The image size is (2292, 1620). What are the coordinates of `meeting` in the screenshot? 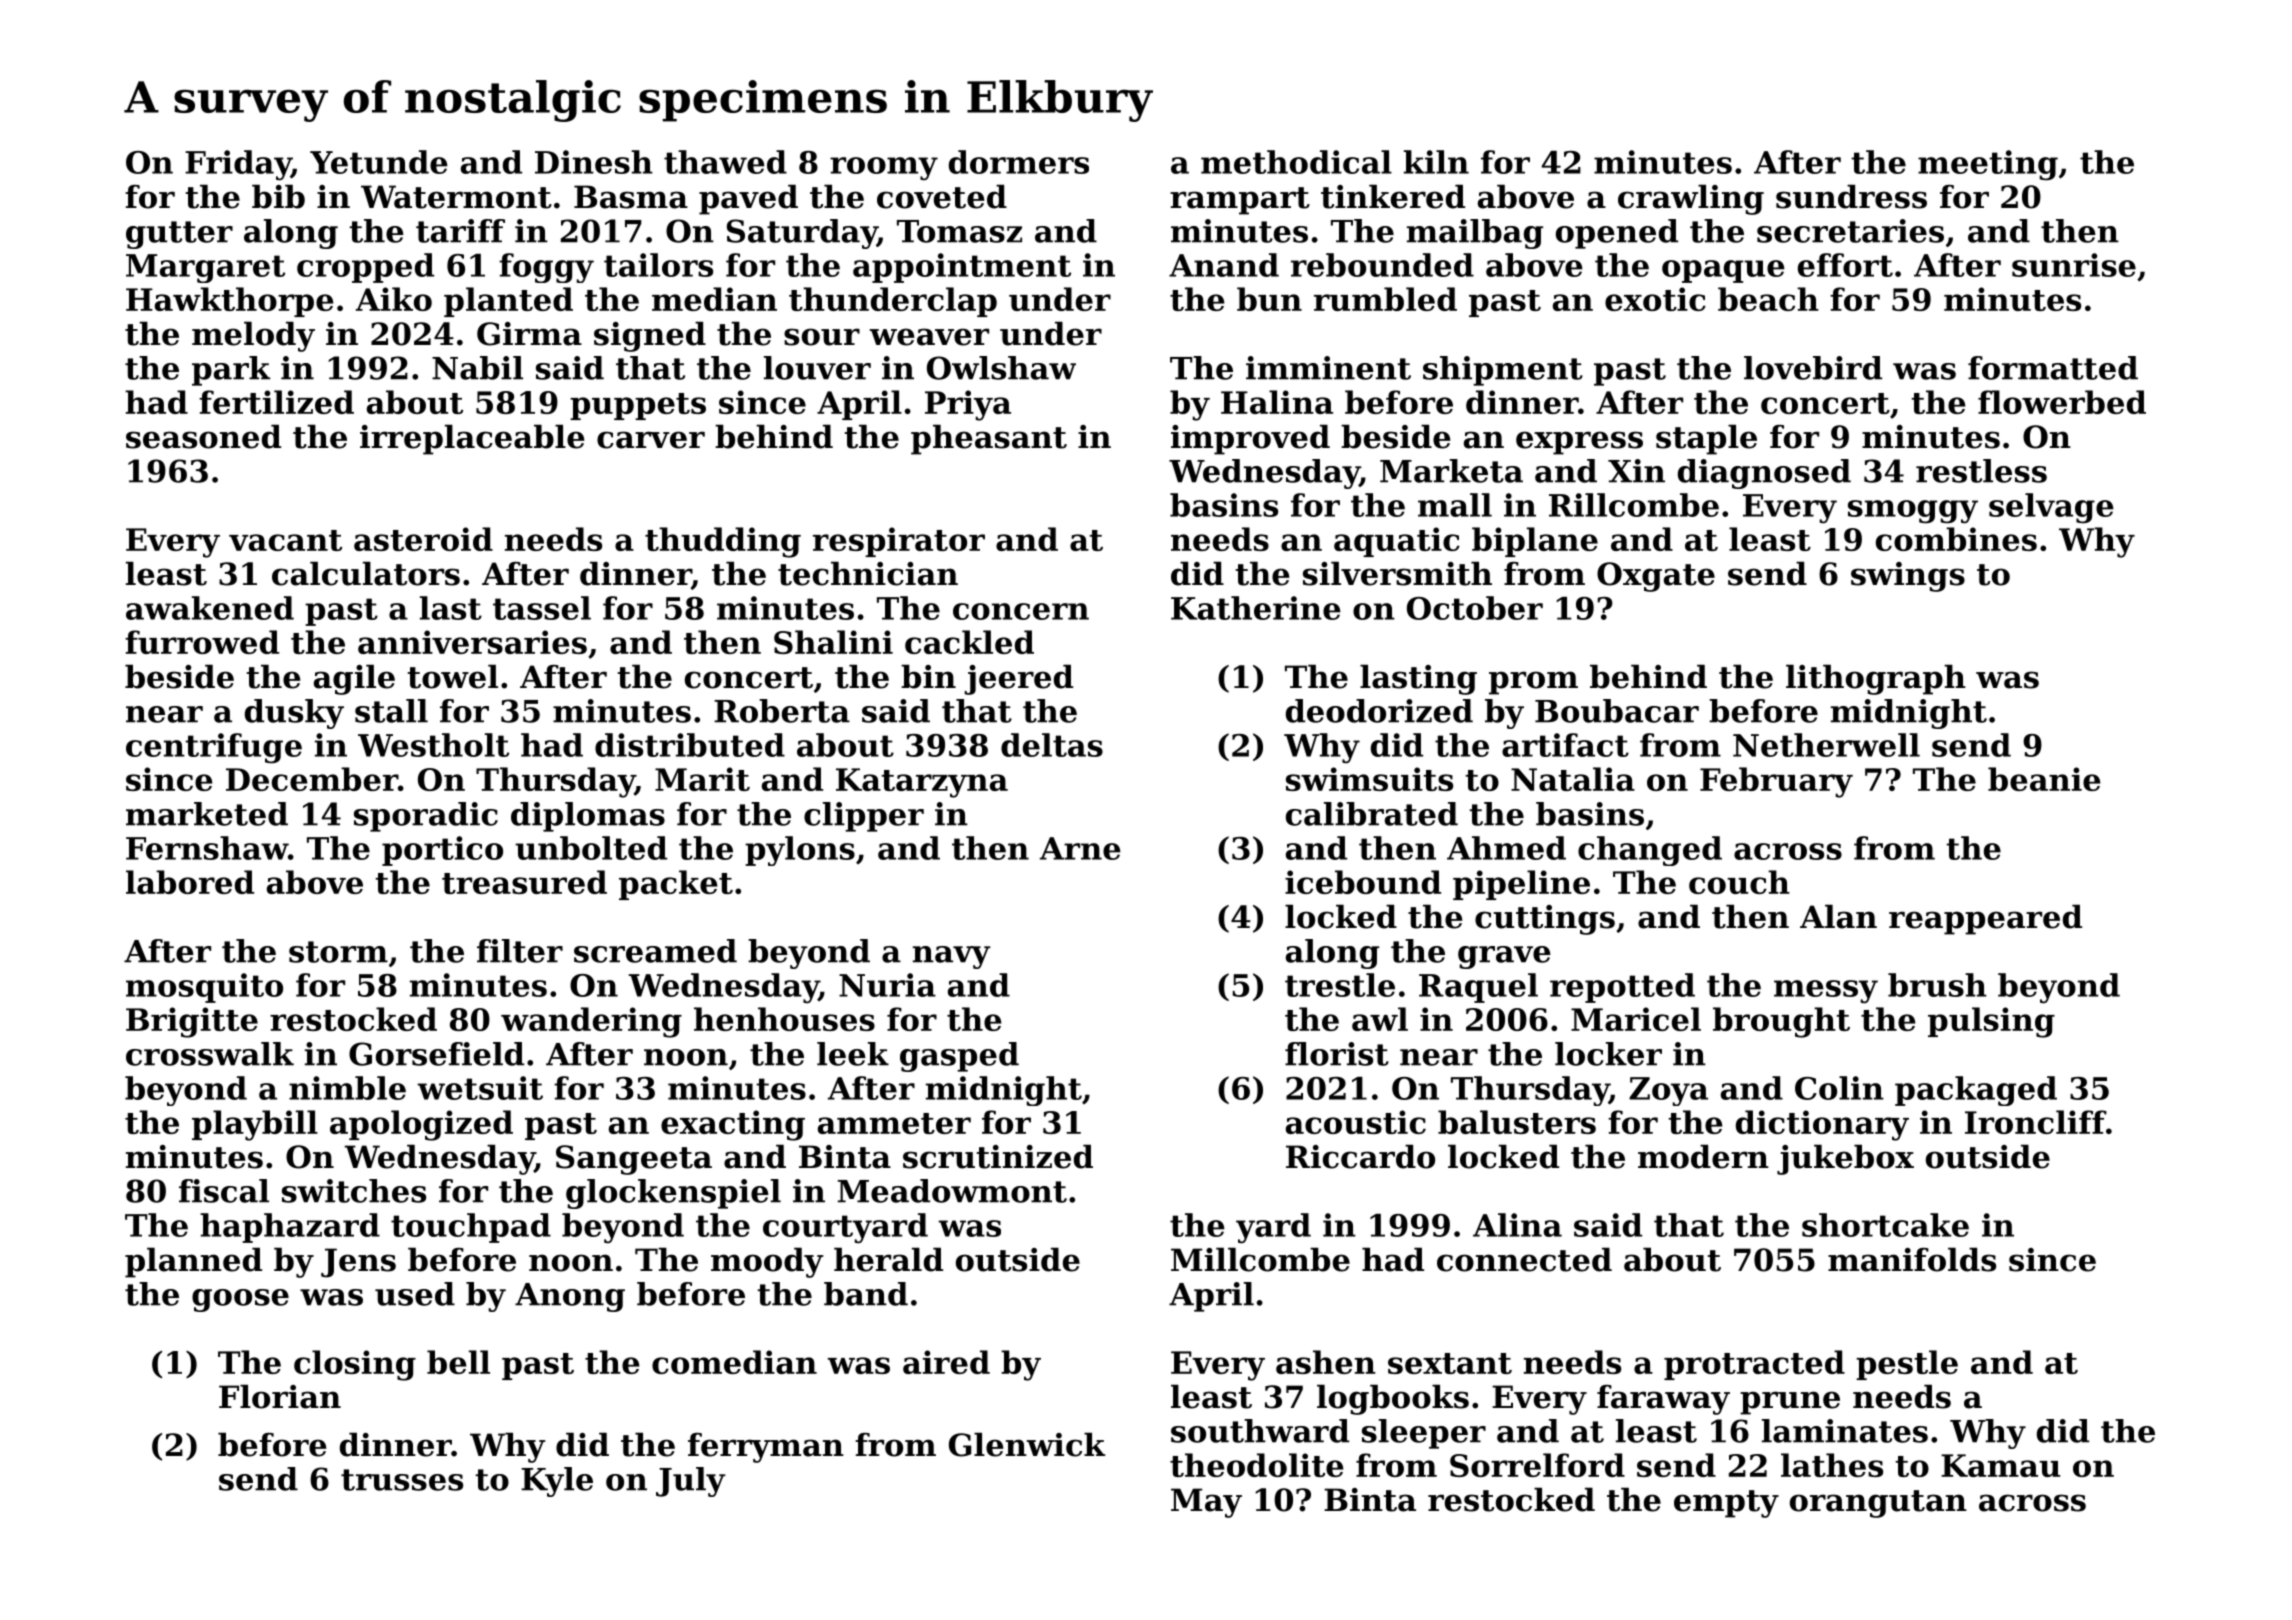 It's located at (1988, 165).
